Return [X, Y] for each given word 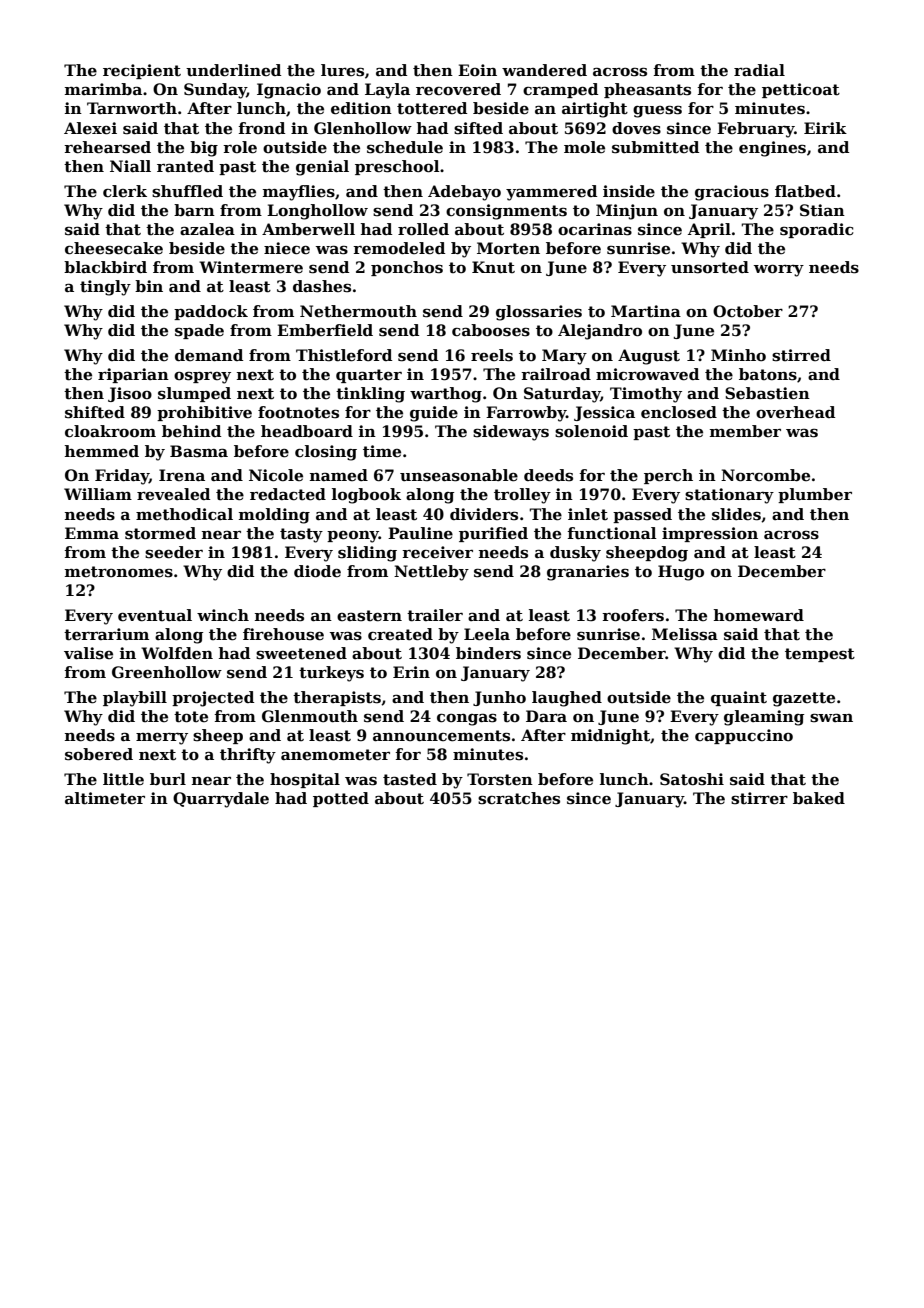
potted [341, 799]
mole [584, 147]
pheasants [647, 90]
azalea [207, 229]
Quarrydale [221, 800]
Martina [646, 311]
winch [223, 615]
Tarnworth [132, 108]
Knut [493, 267]
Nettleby [431, 573]
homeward [759, 615]
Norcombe [765, 475]
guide [434, 414]
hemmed [102, 451]
